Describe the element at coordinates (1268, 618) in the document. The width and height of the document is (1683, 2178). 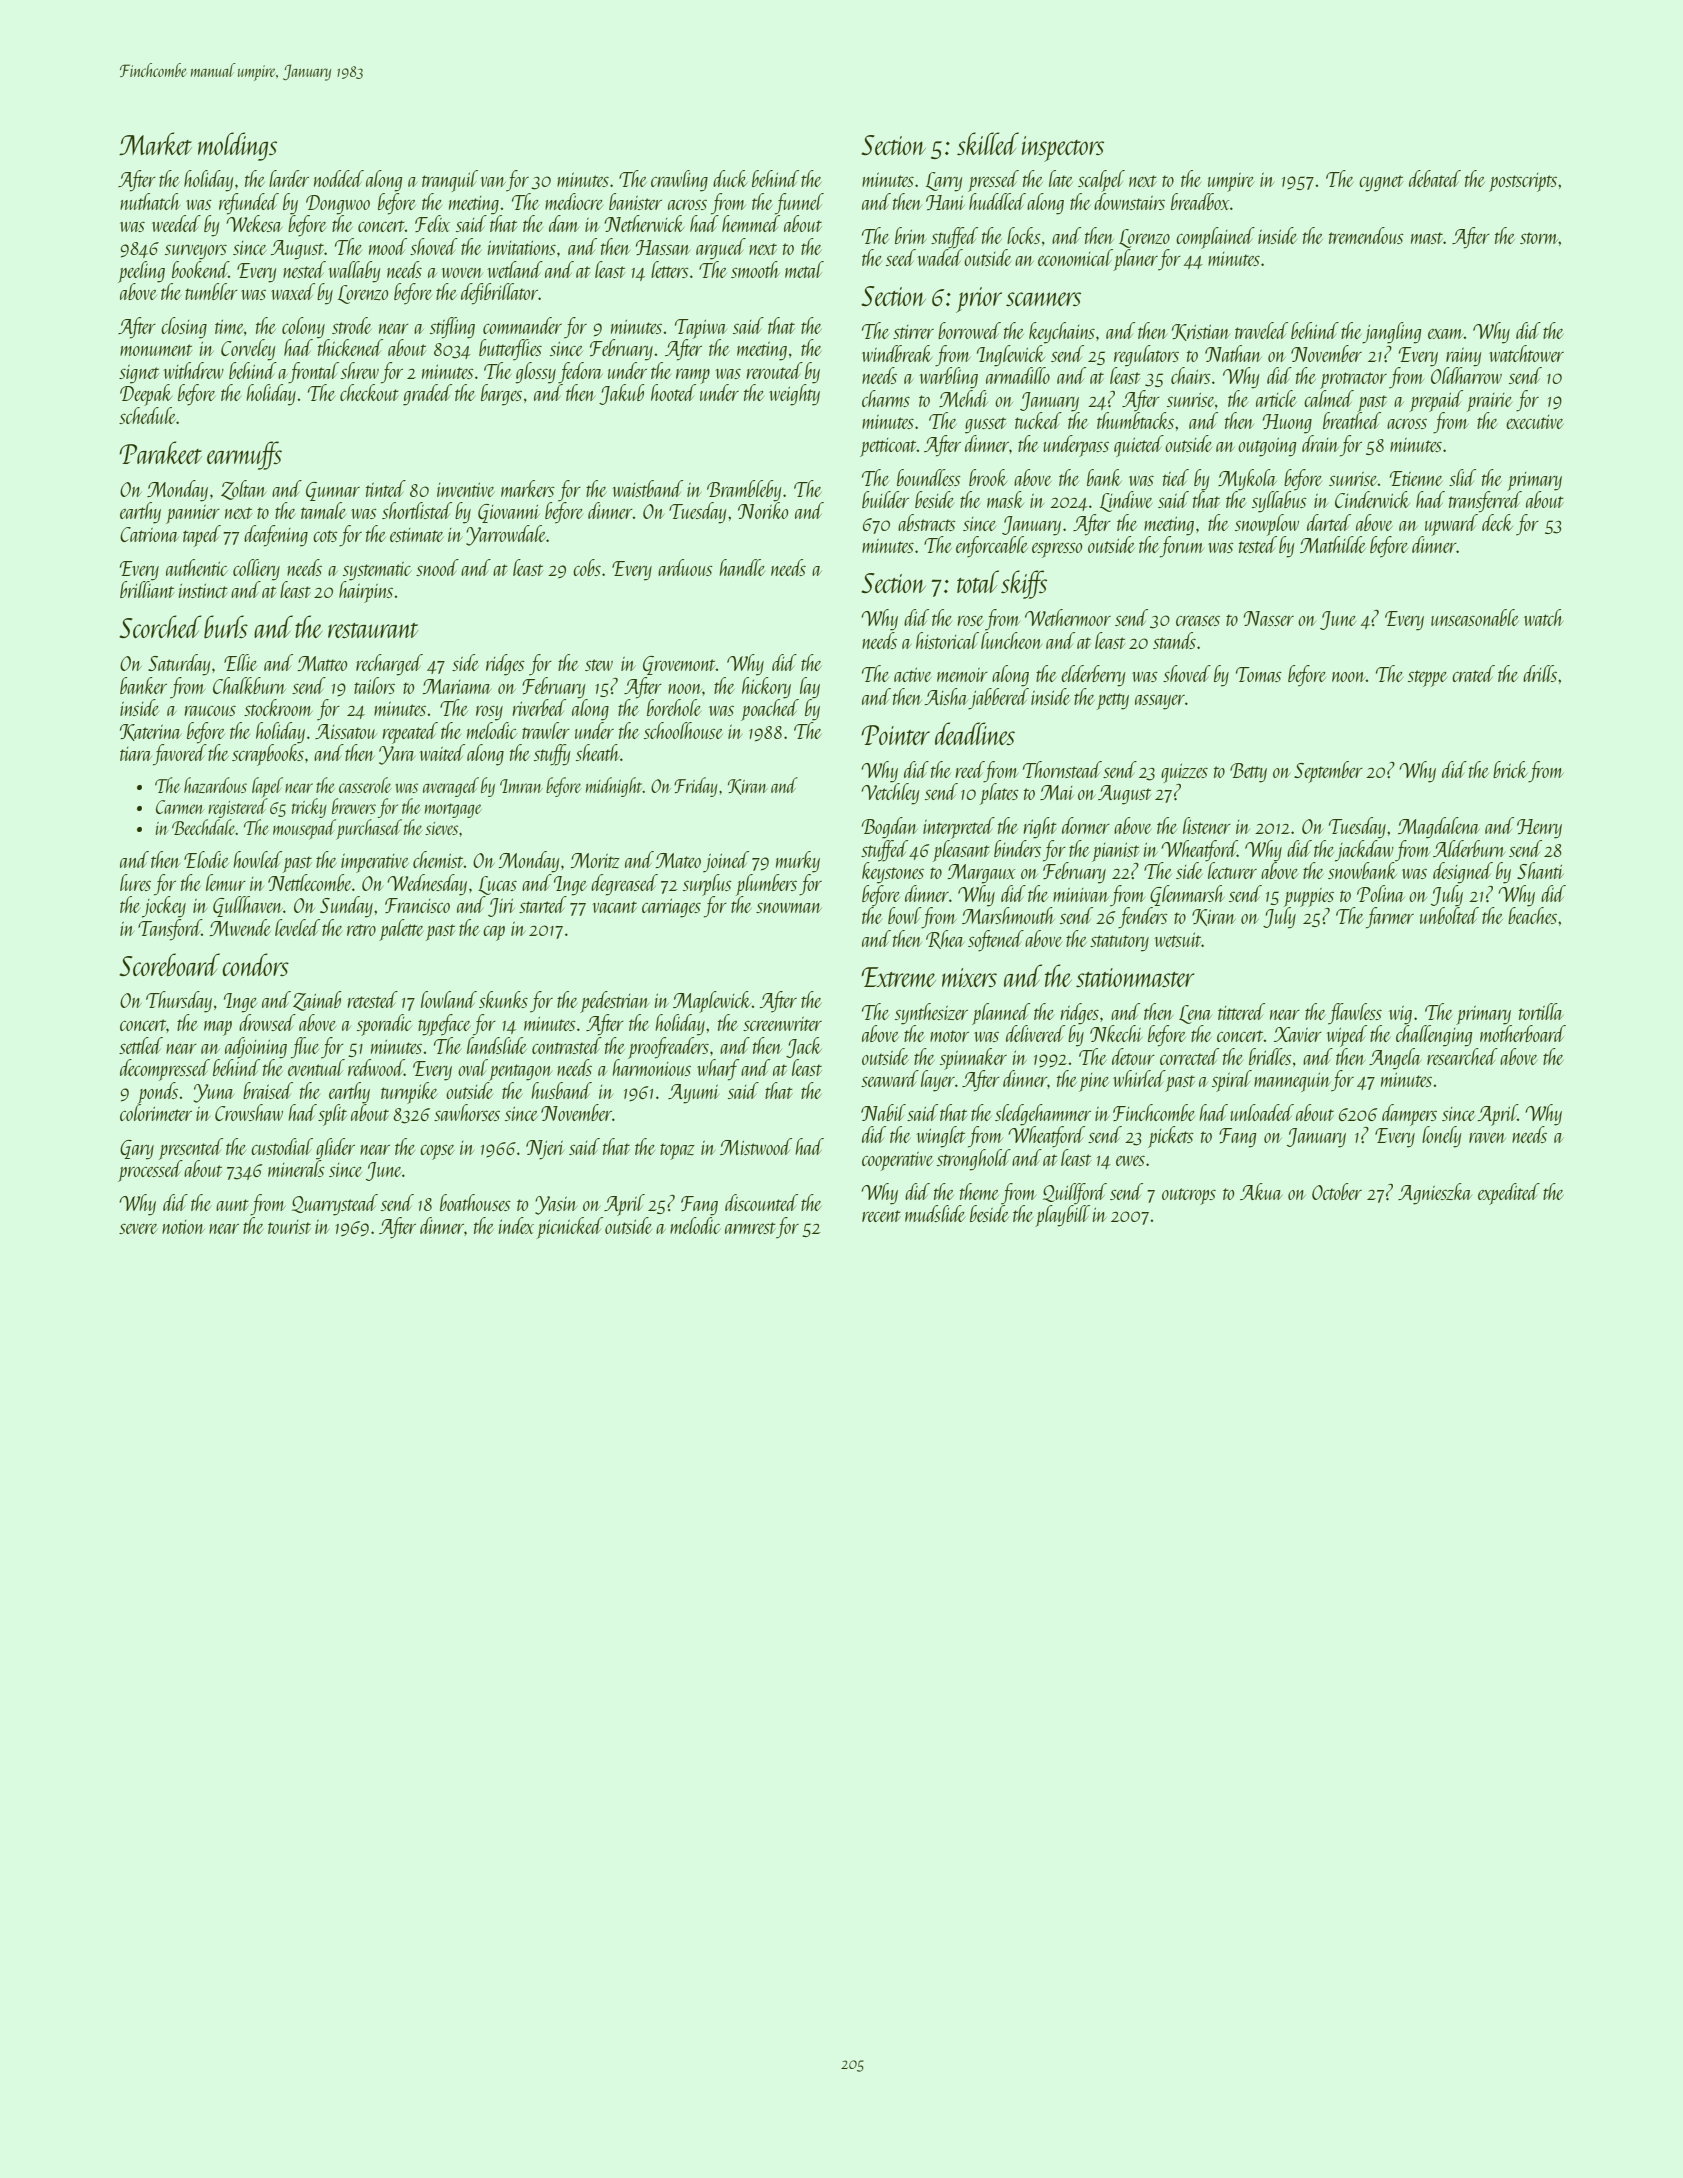
I see `Nasser` at that location.
